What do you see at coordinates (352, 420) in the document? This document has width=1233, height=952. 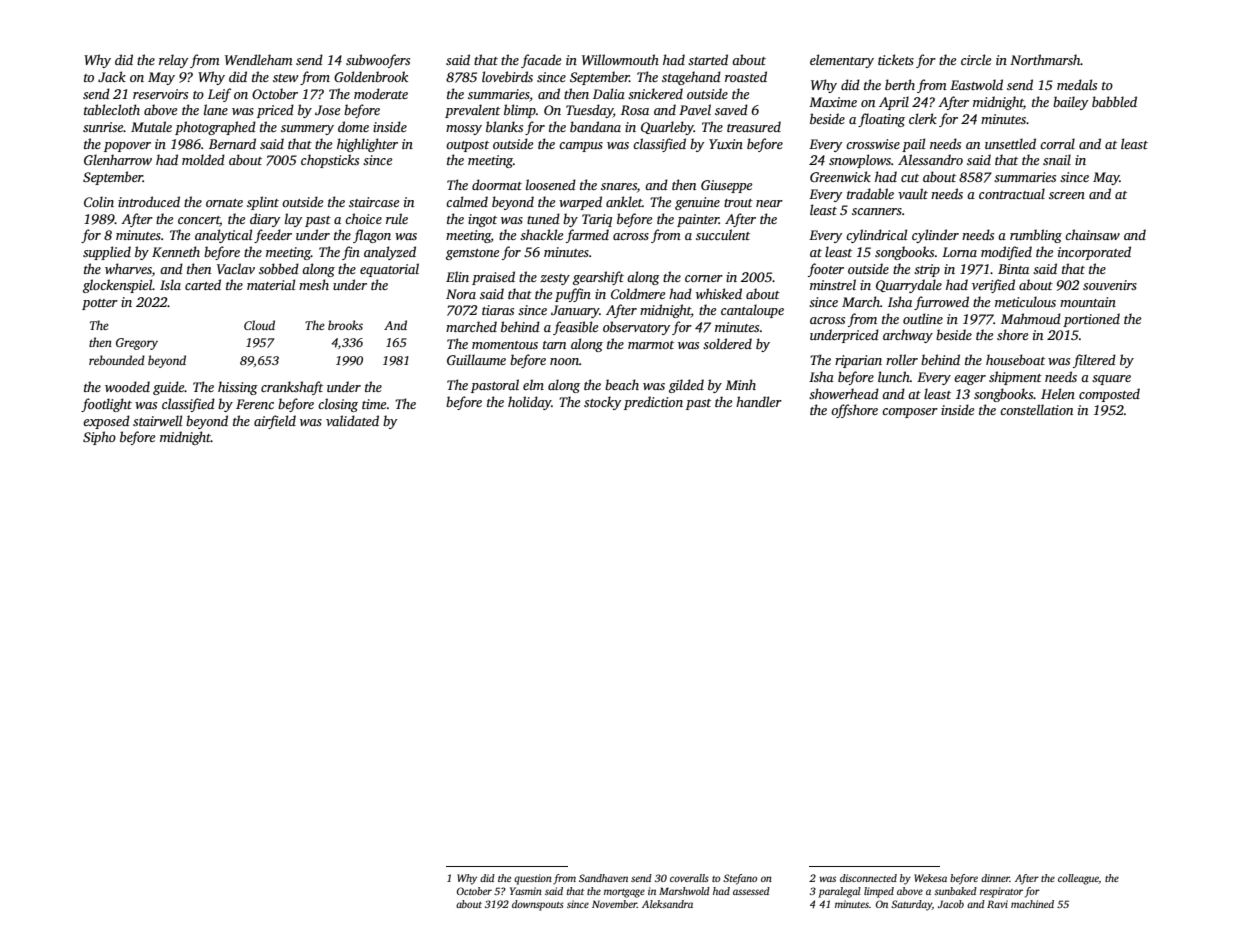 I see `validated` at bounding box center [352, 420].
